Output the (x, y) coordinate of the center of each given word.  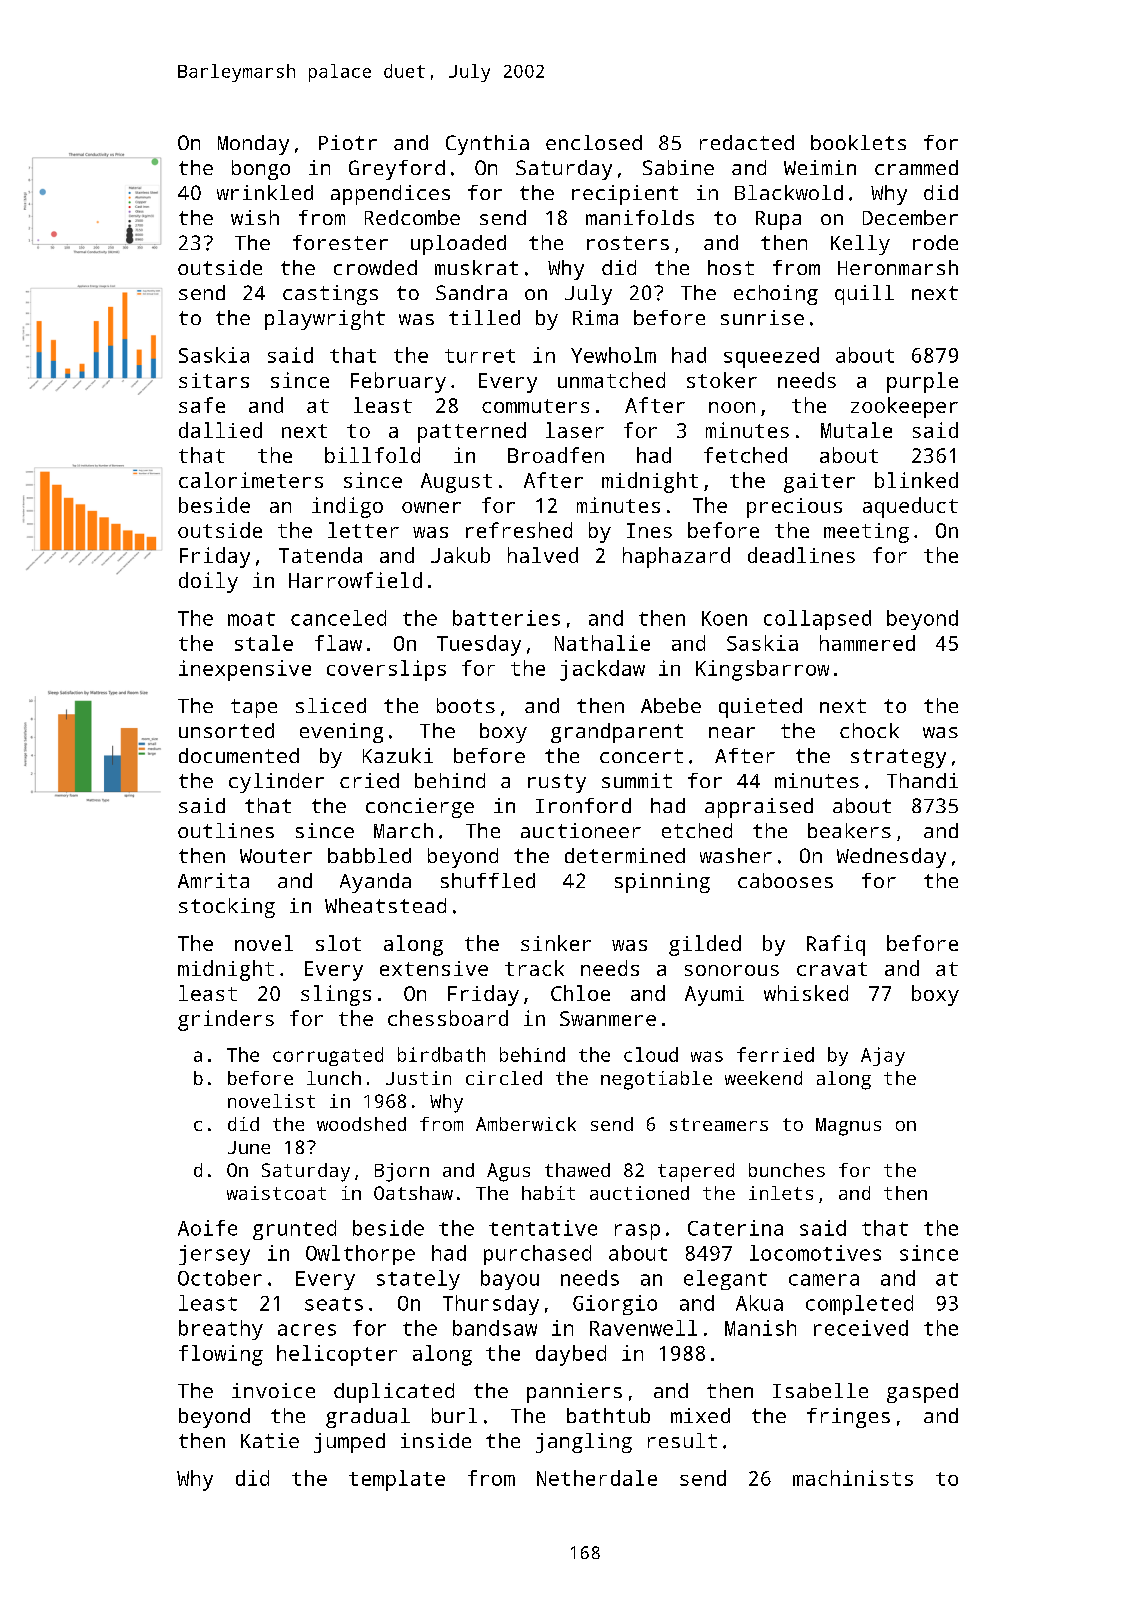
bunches (787, 1170)
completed (859, 1305)
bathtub (608, 1415)
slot (338, 943)
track (534, 968)
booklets (858, 142)
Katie (270, 1440)
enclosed (594, 142)
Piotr (348, 142)
